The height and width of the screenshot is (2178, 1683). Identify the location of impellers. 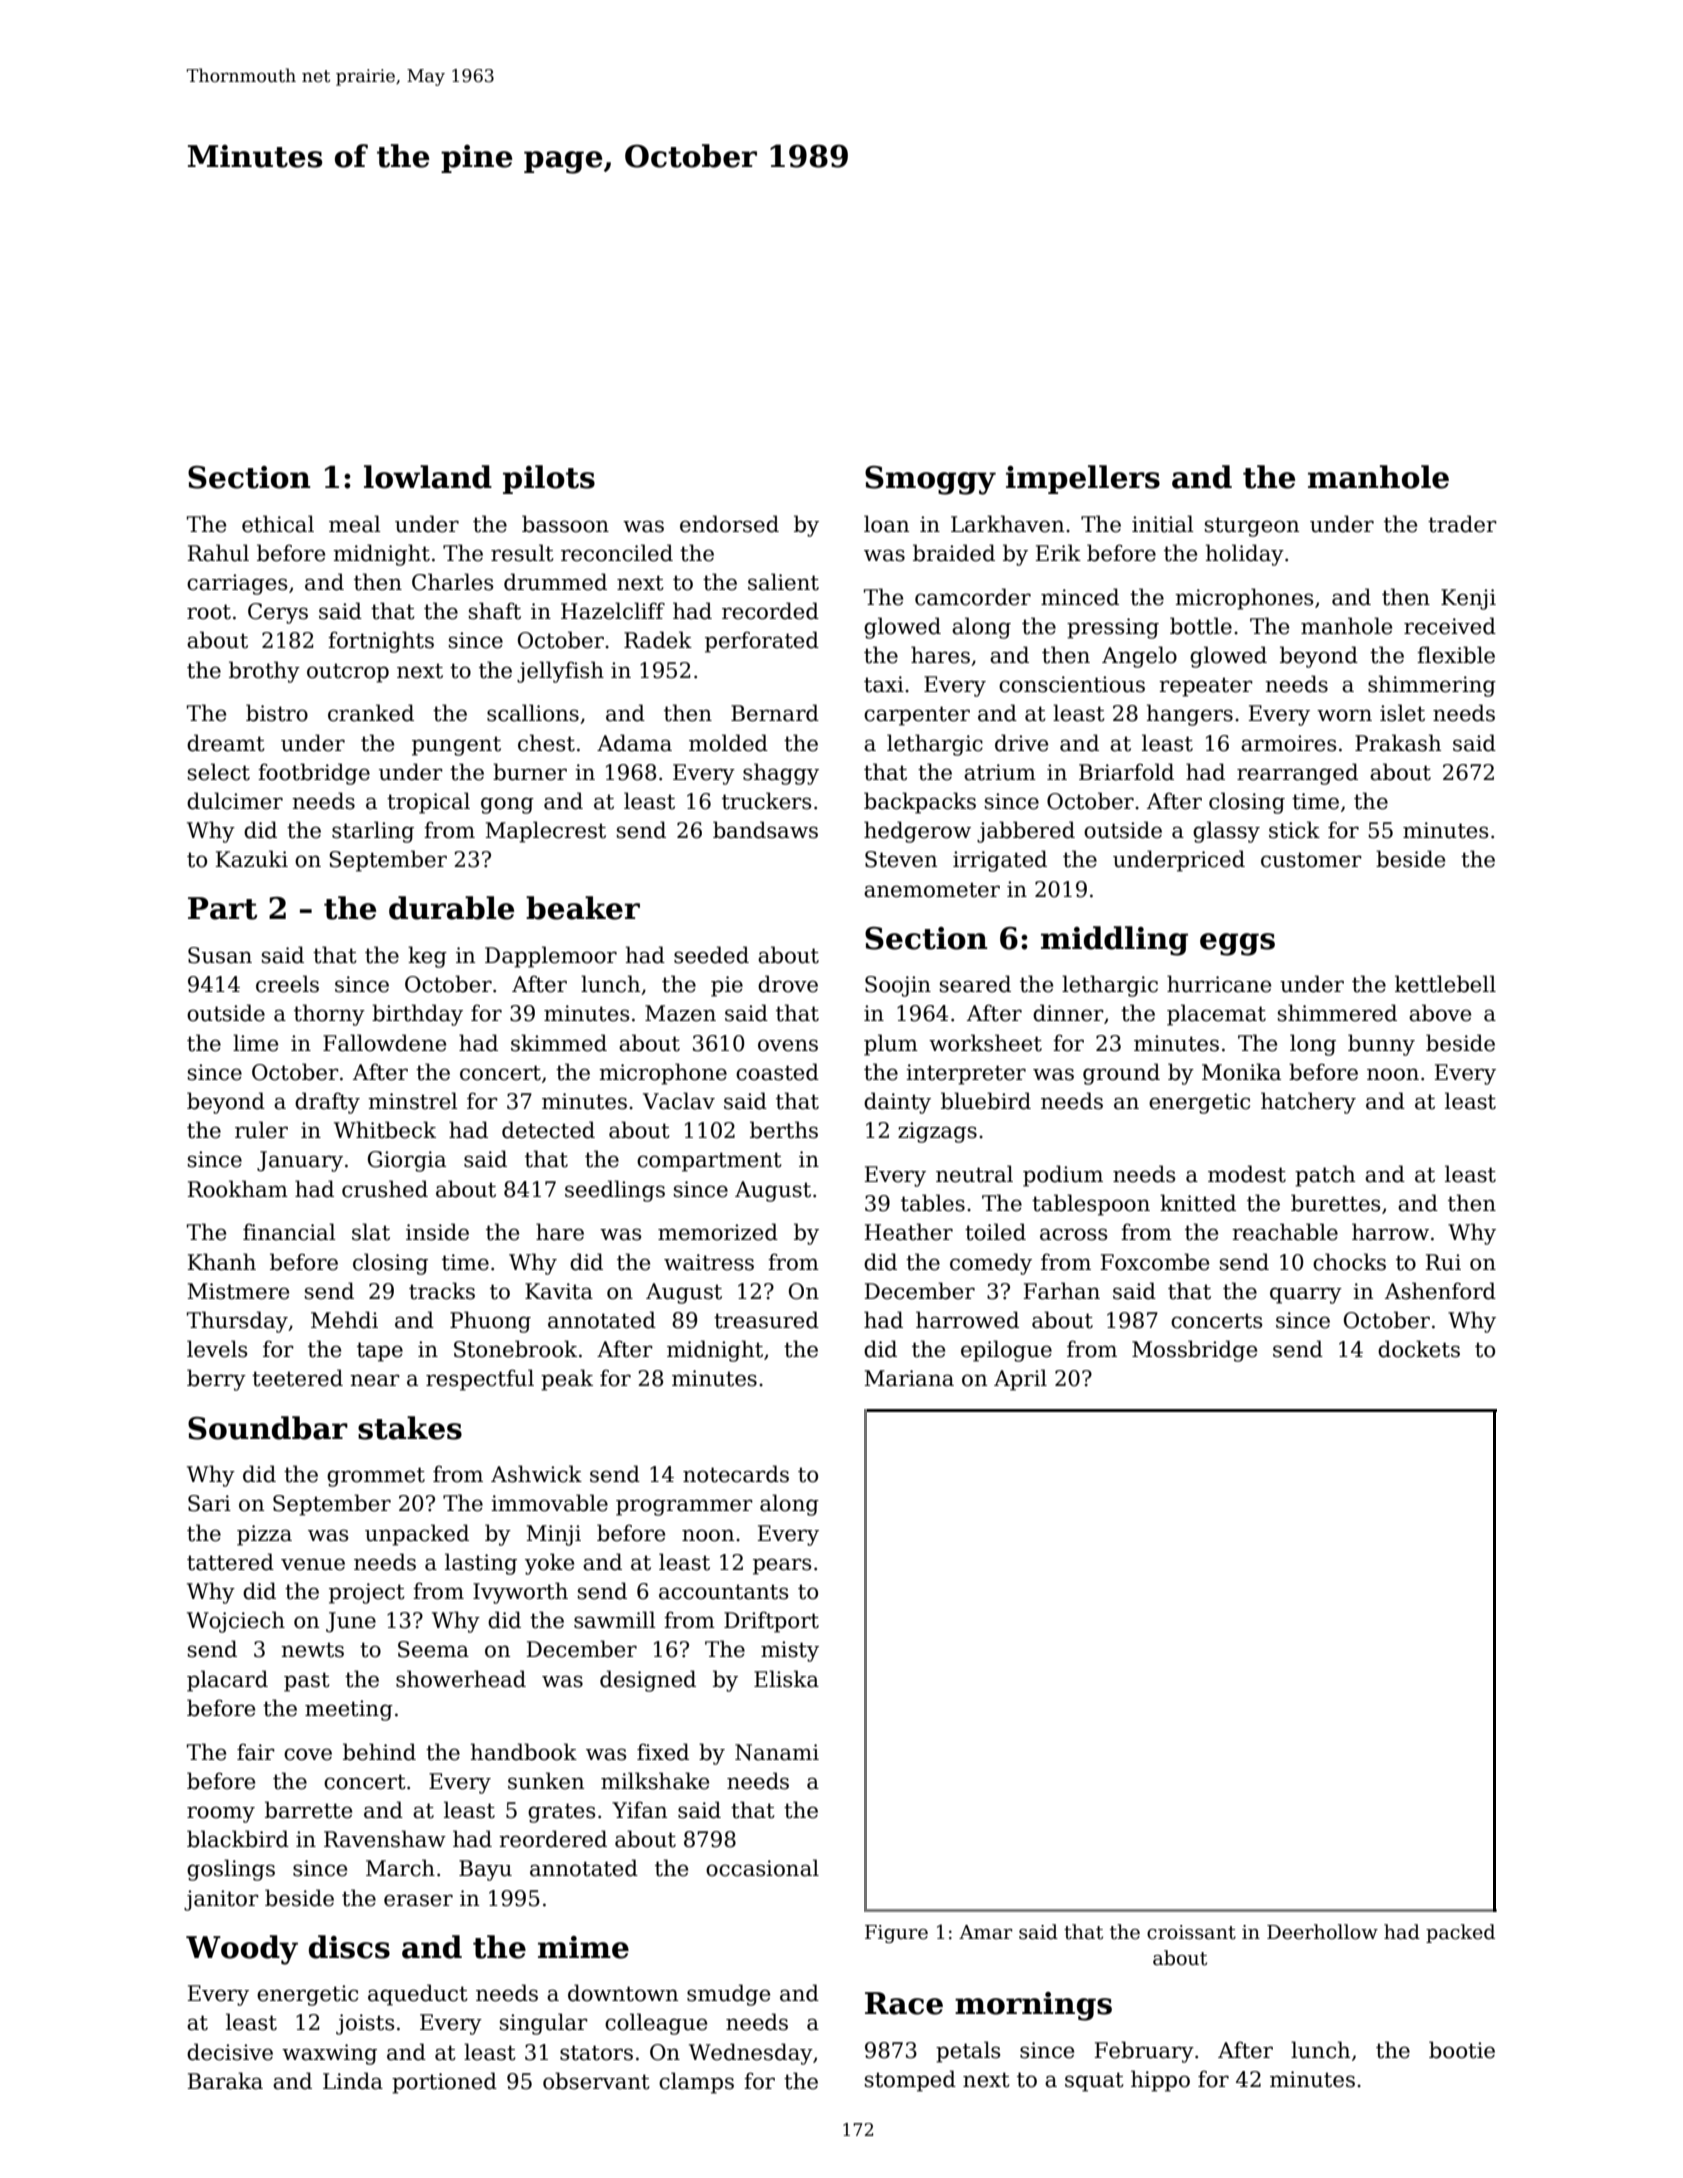
(1083, 479).
